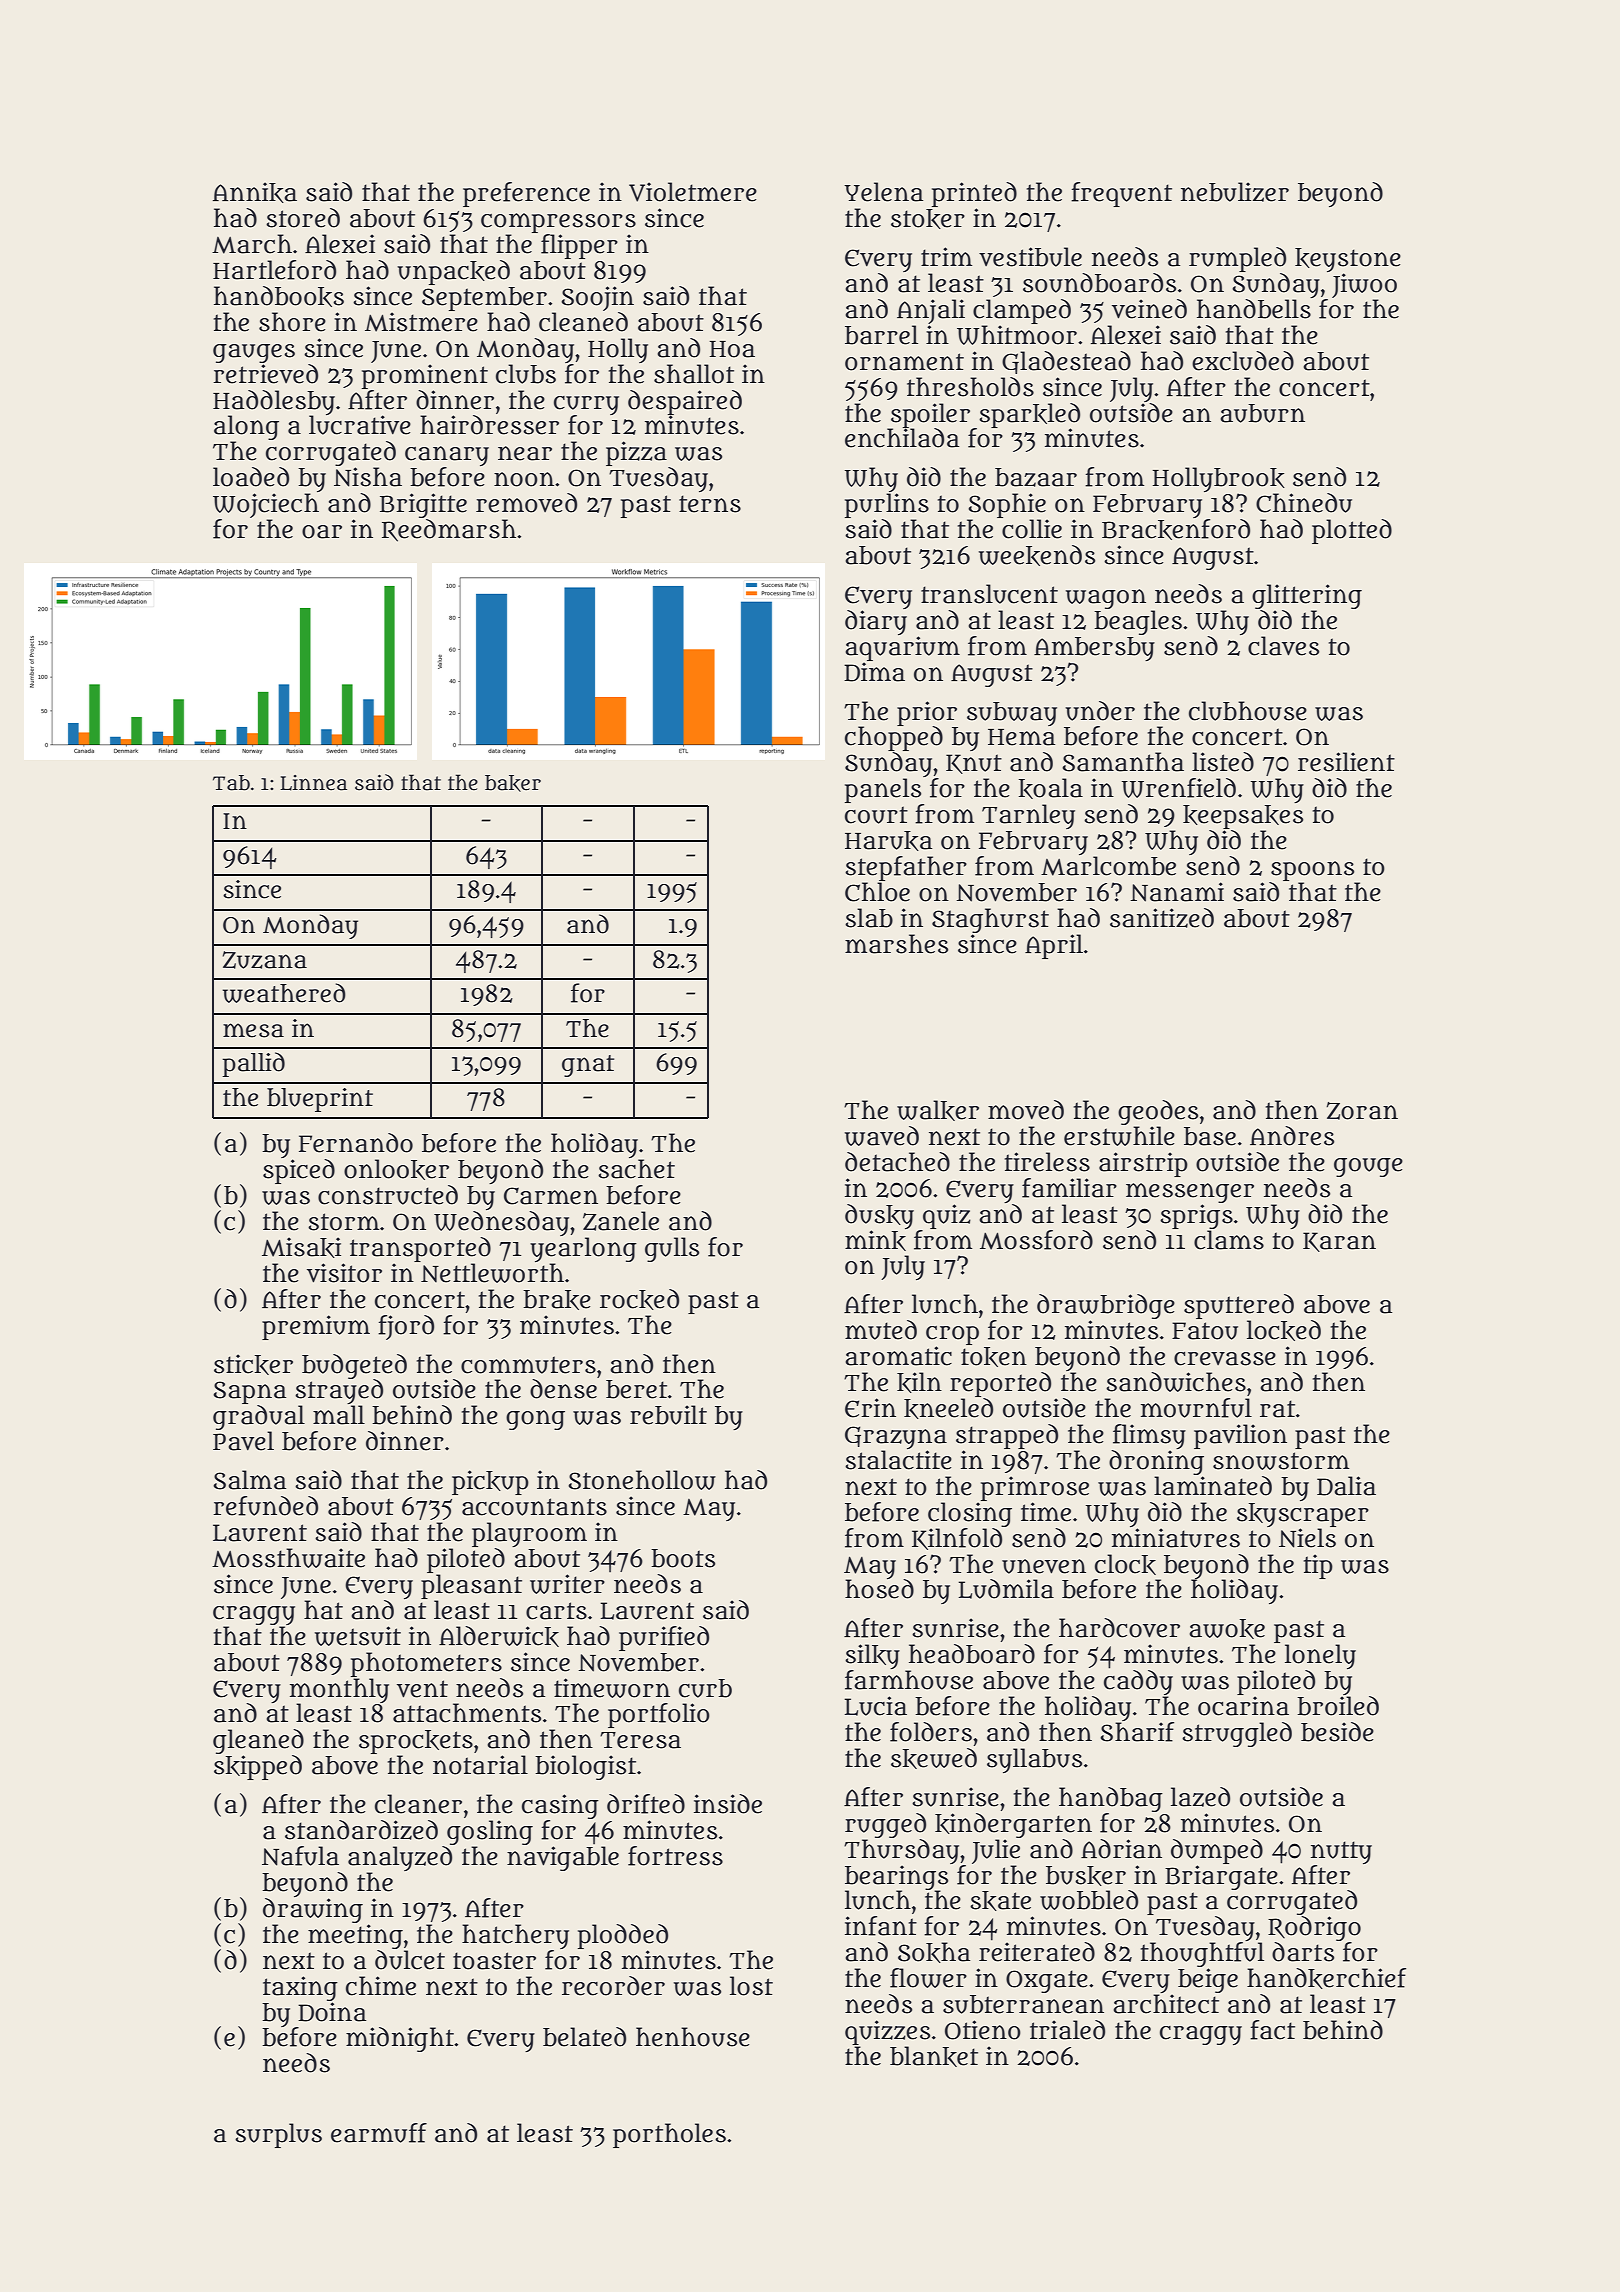  I want to click on spoons, so click(1312, 871).
